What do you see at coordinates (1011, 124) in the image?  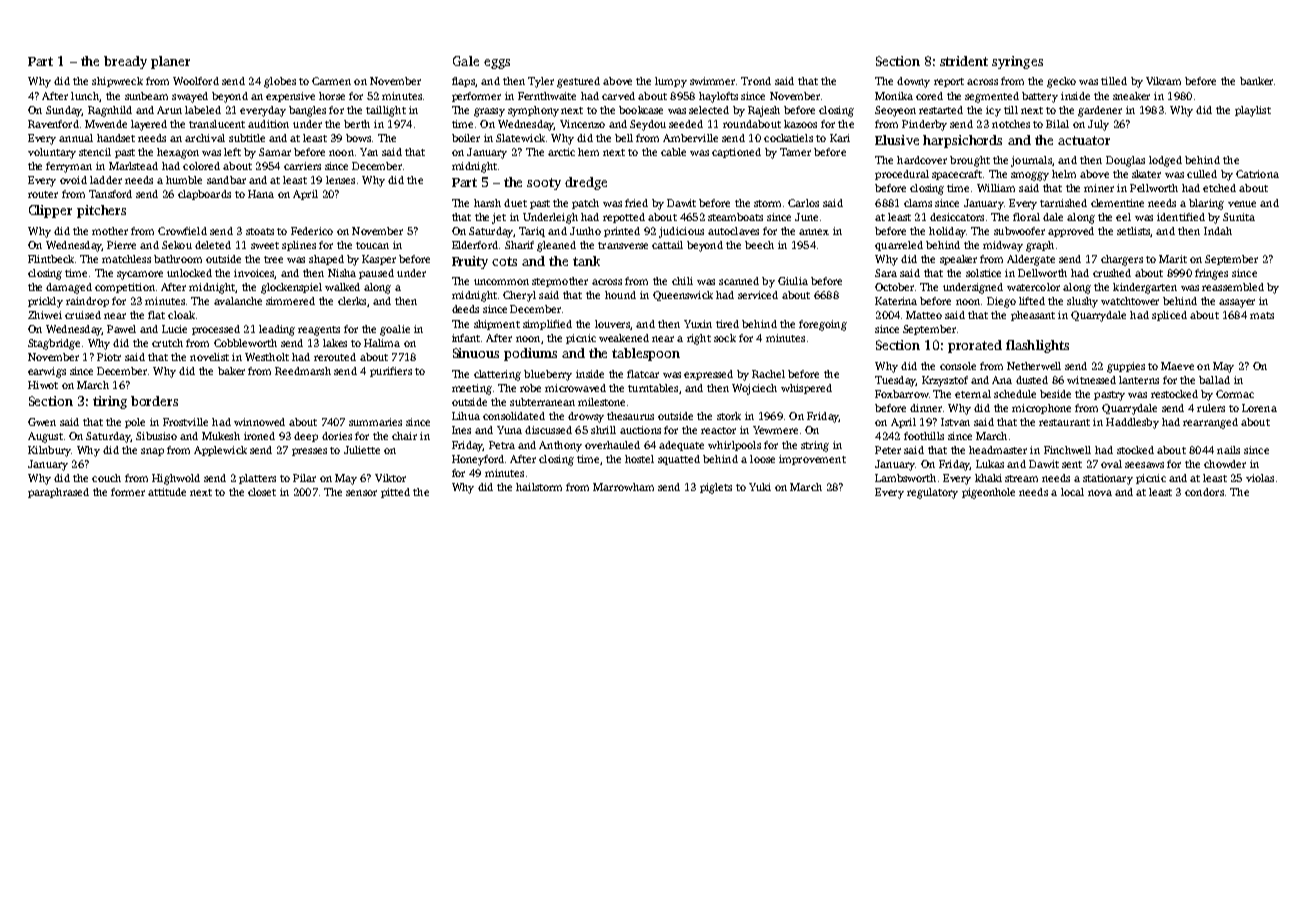 I see `notches` at bounding box center [1011, 124].
